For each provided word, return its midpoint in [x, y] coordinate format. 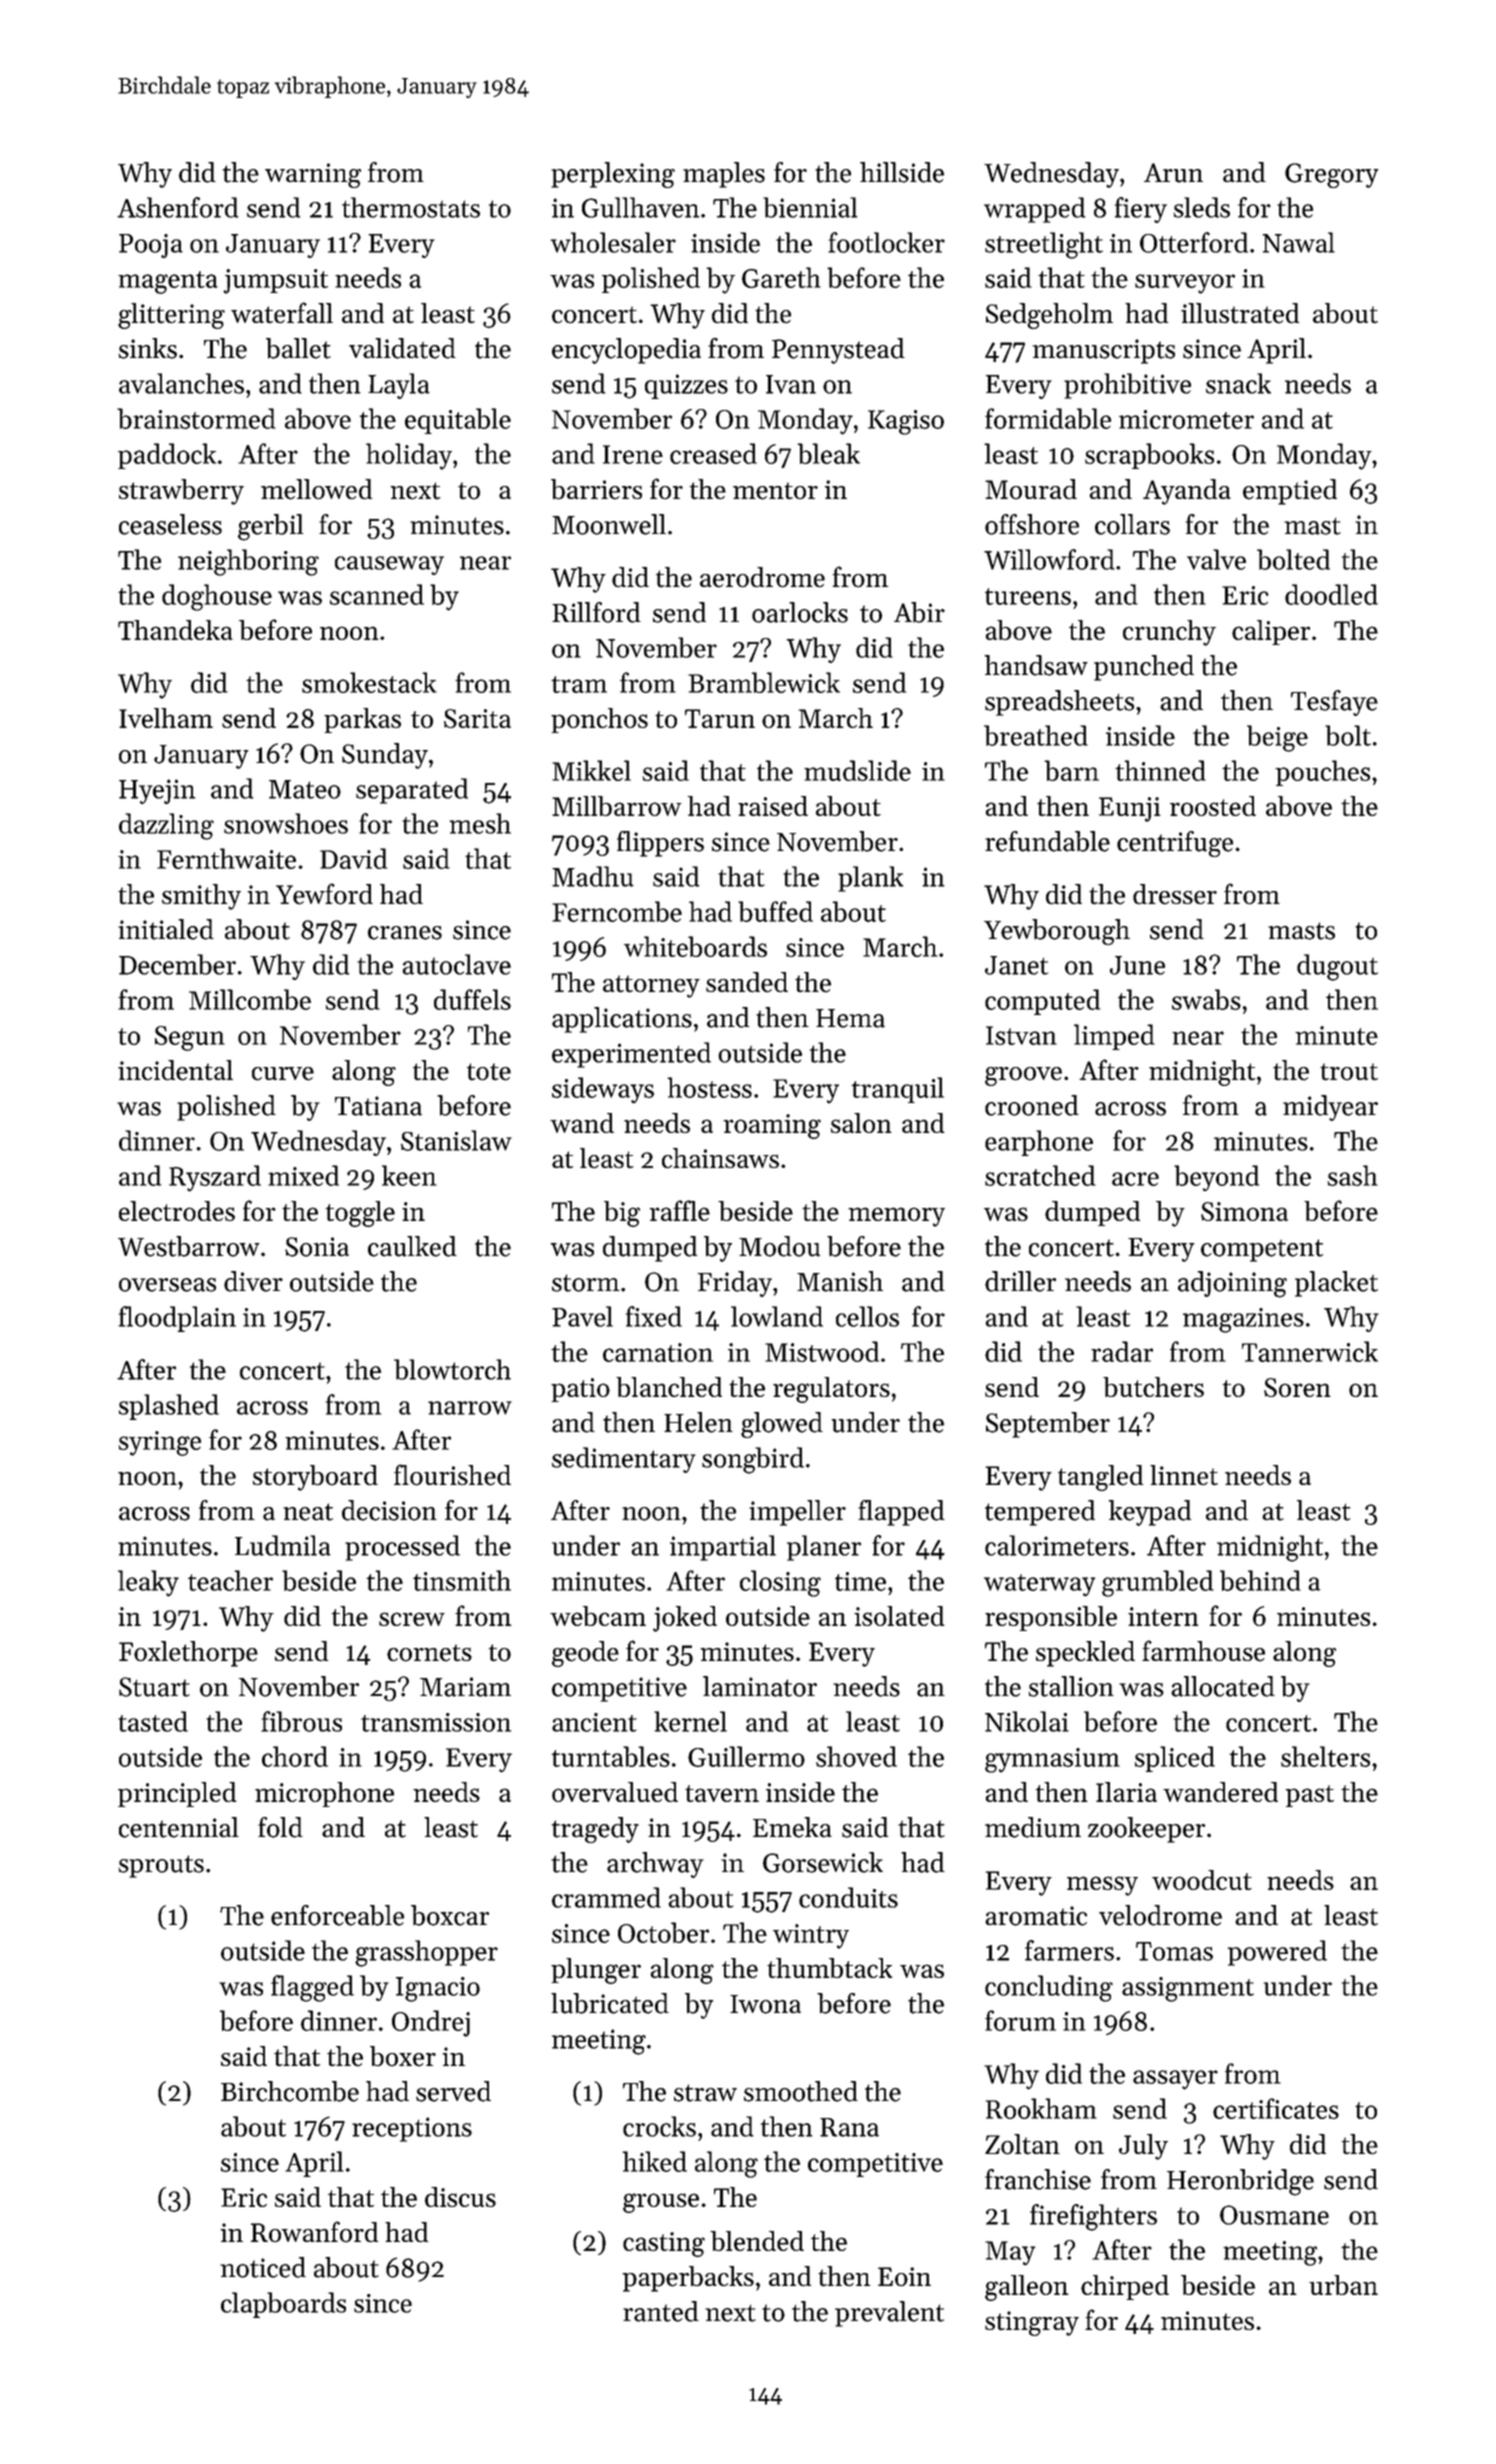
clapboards [283, 2305]
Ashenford [178, 207]
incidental [175, 1070]
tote [489, 1072]
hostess [709, 1087]
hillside [902, 172]
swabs [1206, 999]
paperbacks [688, 2279]
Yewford [324, 894]
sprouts [161, 1866]
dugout [1337, 967]
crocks [659, 2126]
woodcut [1202, 1880]
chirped [1125, 2287]
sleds [1201, 207]
